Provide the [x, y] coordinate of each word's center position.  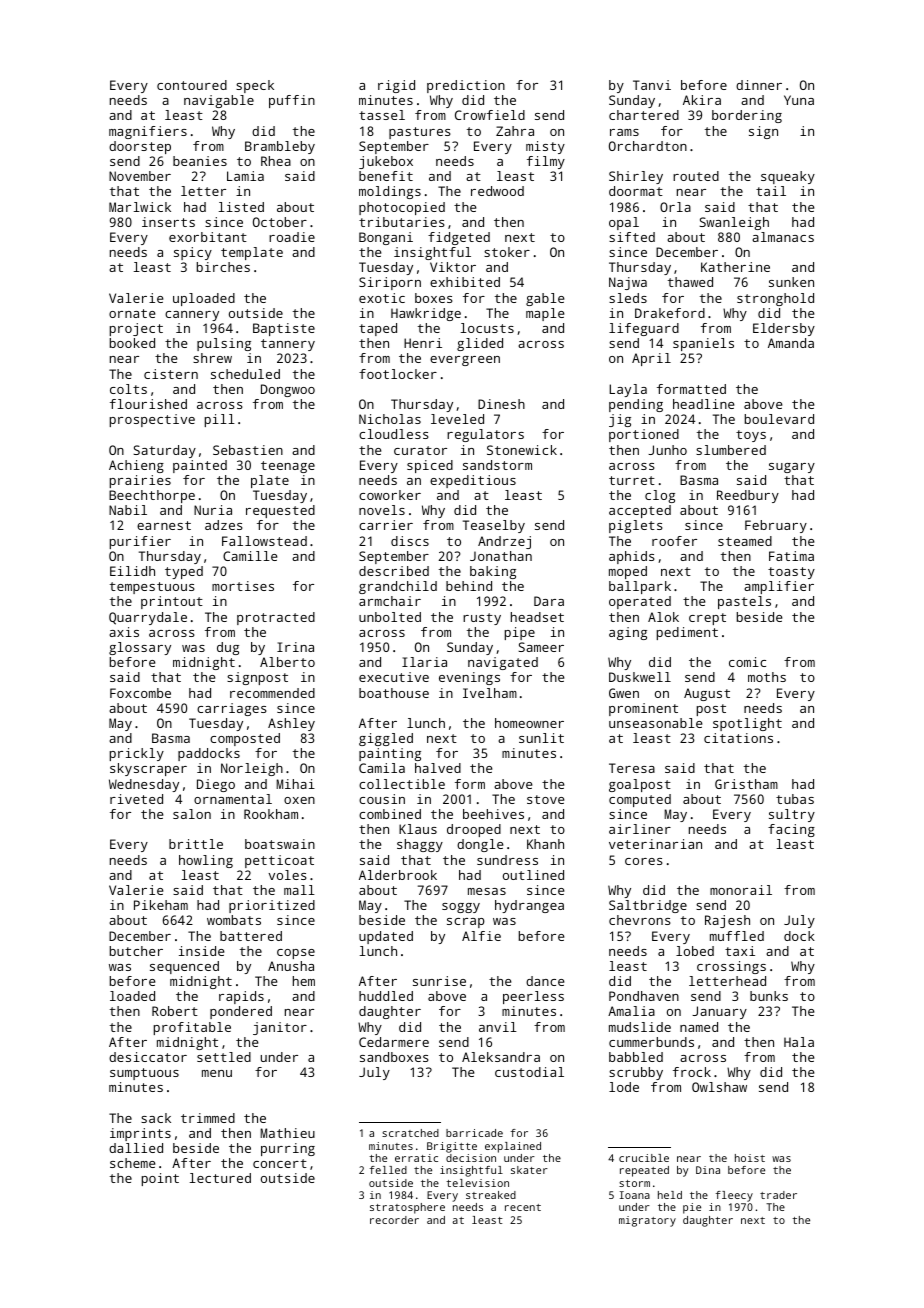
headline [703, 404]
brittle [196, 844]
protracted [276, 618]
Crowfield [490, 115]
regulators [485, 435]
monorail [741, 890]
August [707, 694]
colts [128, 389]
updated [386, 937]
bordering [747, 116]
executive [394, 677]
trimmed [208, 1118]
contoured [192, 85]
